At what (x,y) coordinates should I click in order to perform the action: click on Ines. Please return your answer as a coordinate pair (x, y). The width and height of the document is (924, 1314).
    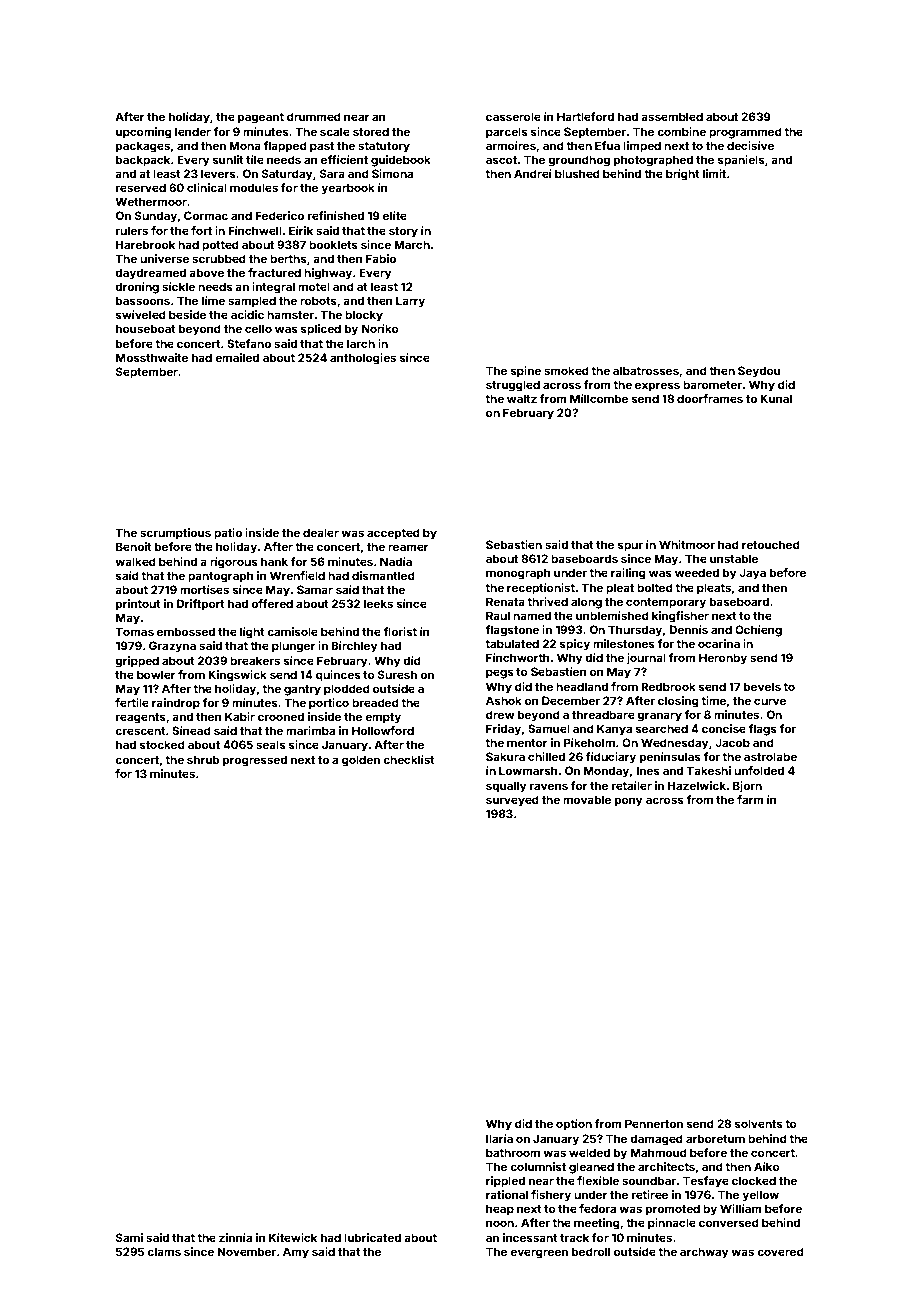
    Looking at the image, I should click on (648, 770).
